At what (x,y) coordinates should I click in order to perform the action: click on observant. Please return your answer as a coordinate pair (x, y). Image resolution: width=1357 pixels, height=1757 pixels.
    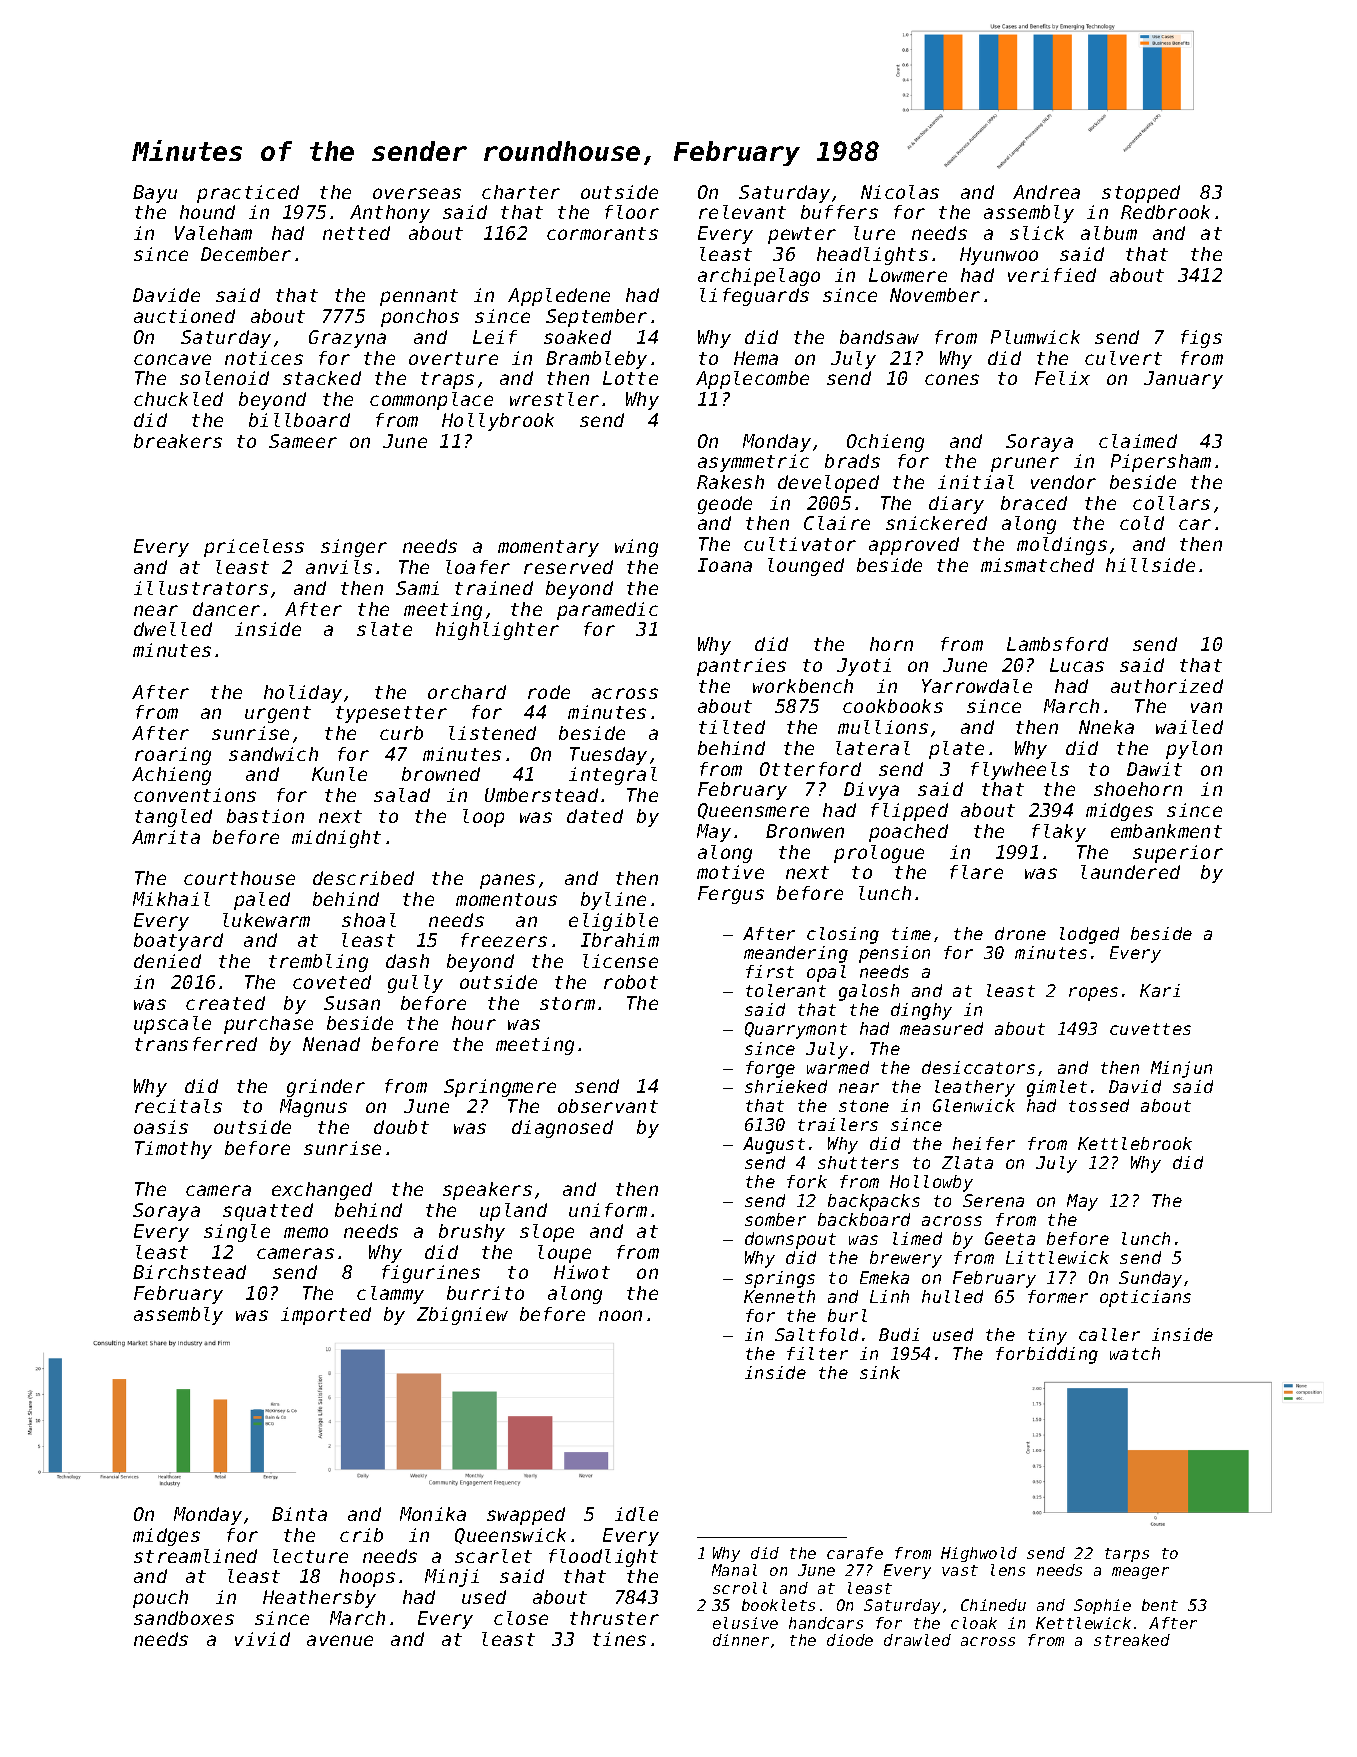
    Looking at the image, I should click on (608, 1106).
